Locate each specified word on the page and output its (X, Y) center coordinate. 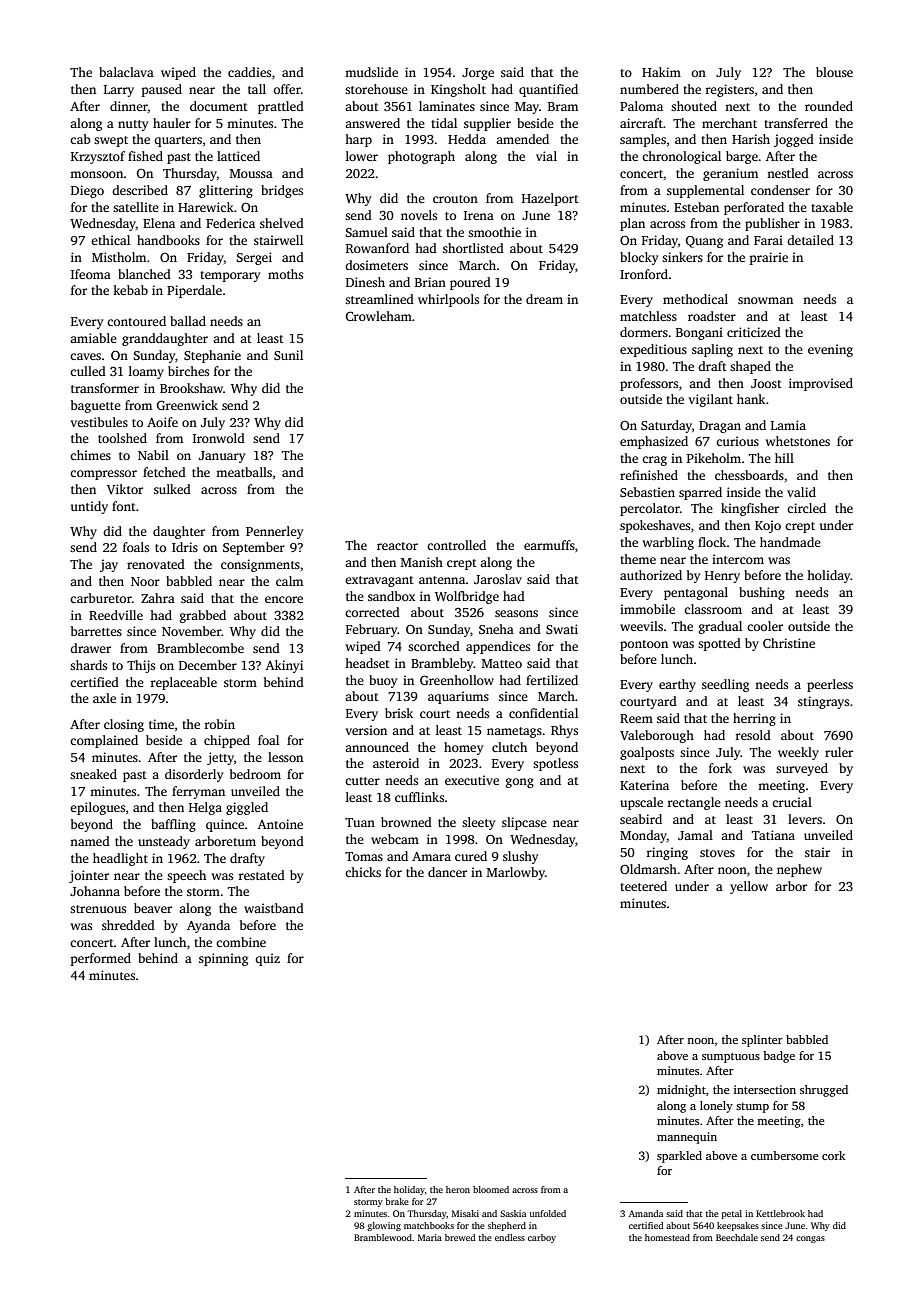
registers (729, 90)
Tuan (360, 822)
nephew (799, 870)
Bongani (699, 333)
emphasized (654, 442)
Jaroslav (498, 579)
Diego (87, 191)
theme (638, 559)
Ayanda (208, 926)
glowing (384, 1226)
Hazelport (550, 199)
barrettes (96, 631)
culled (88, 371)
